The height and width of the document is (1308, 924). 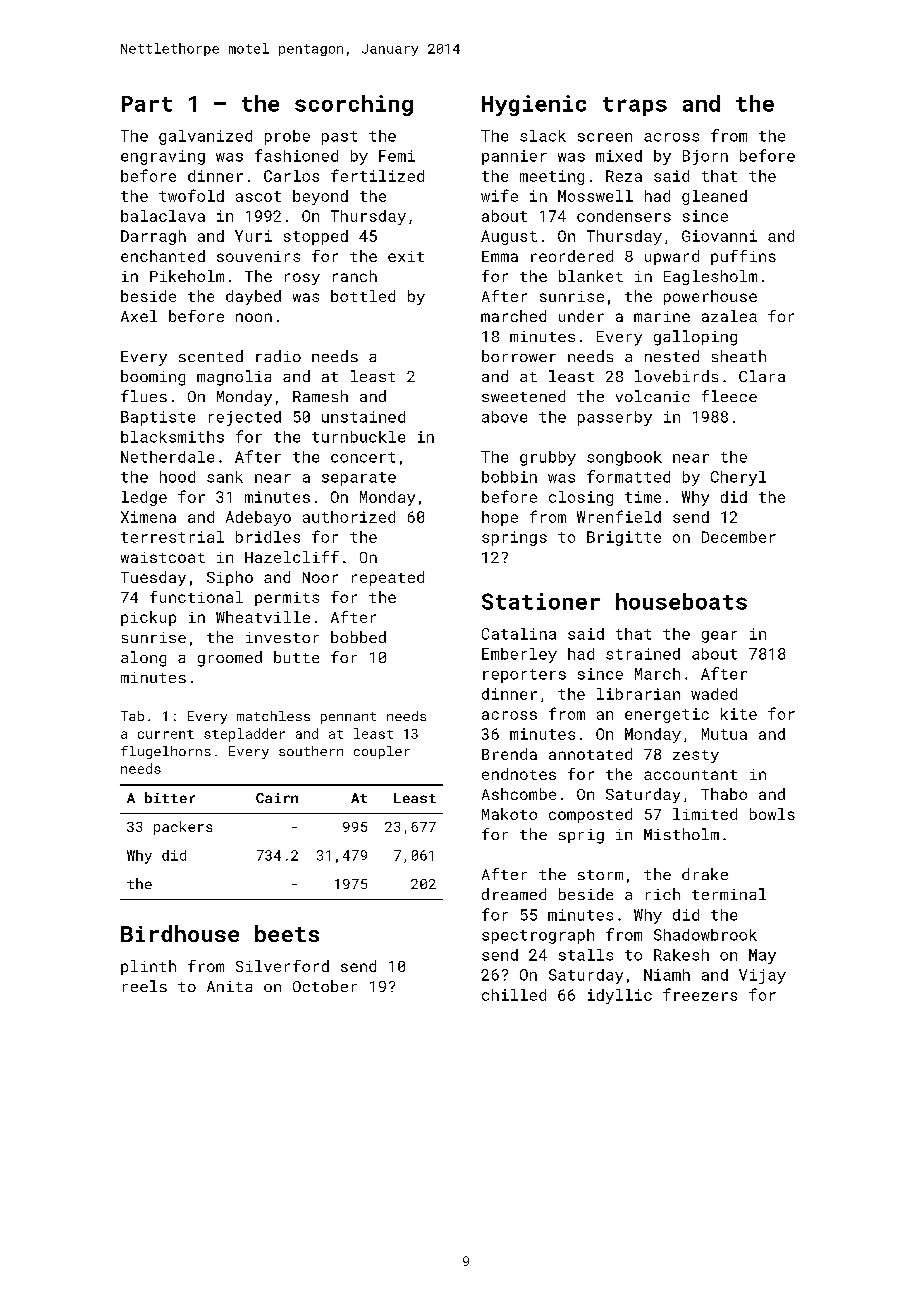 I want to click on ledge, so click(x=144, y=498).
